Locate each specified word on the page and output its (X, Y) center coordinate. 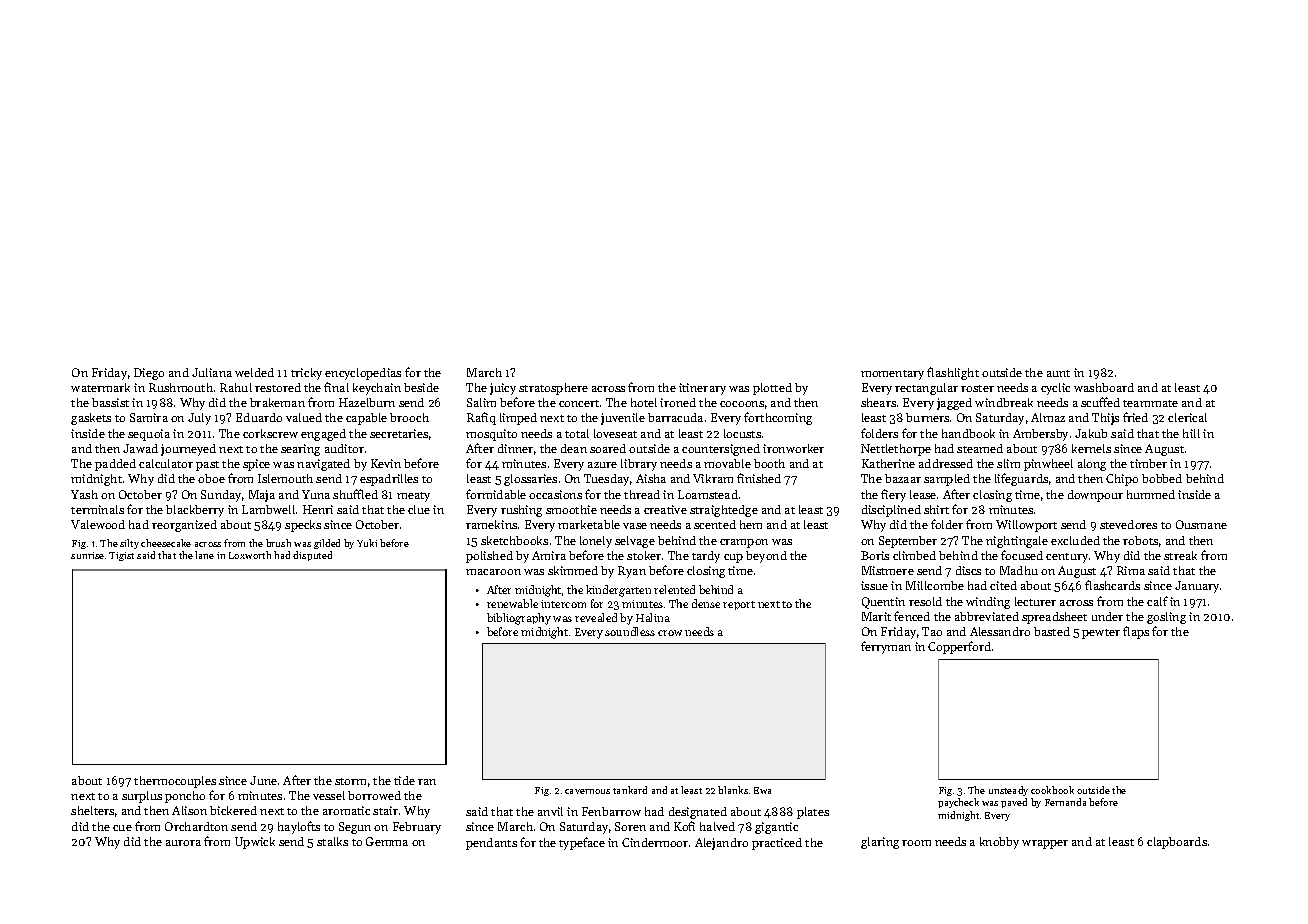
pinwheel (1048, 465)
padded (115, 465)
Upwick (255, 843)
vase (635, 526)
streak (1180, 555)
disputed (312, 556)
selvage (635, 542)
